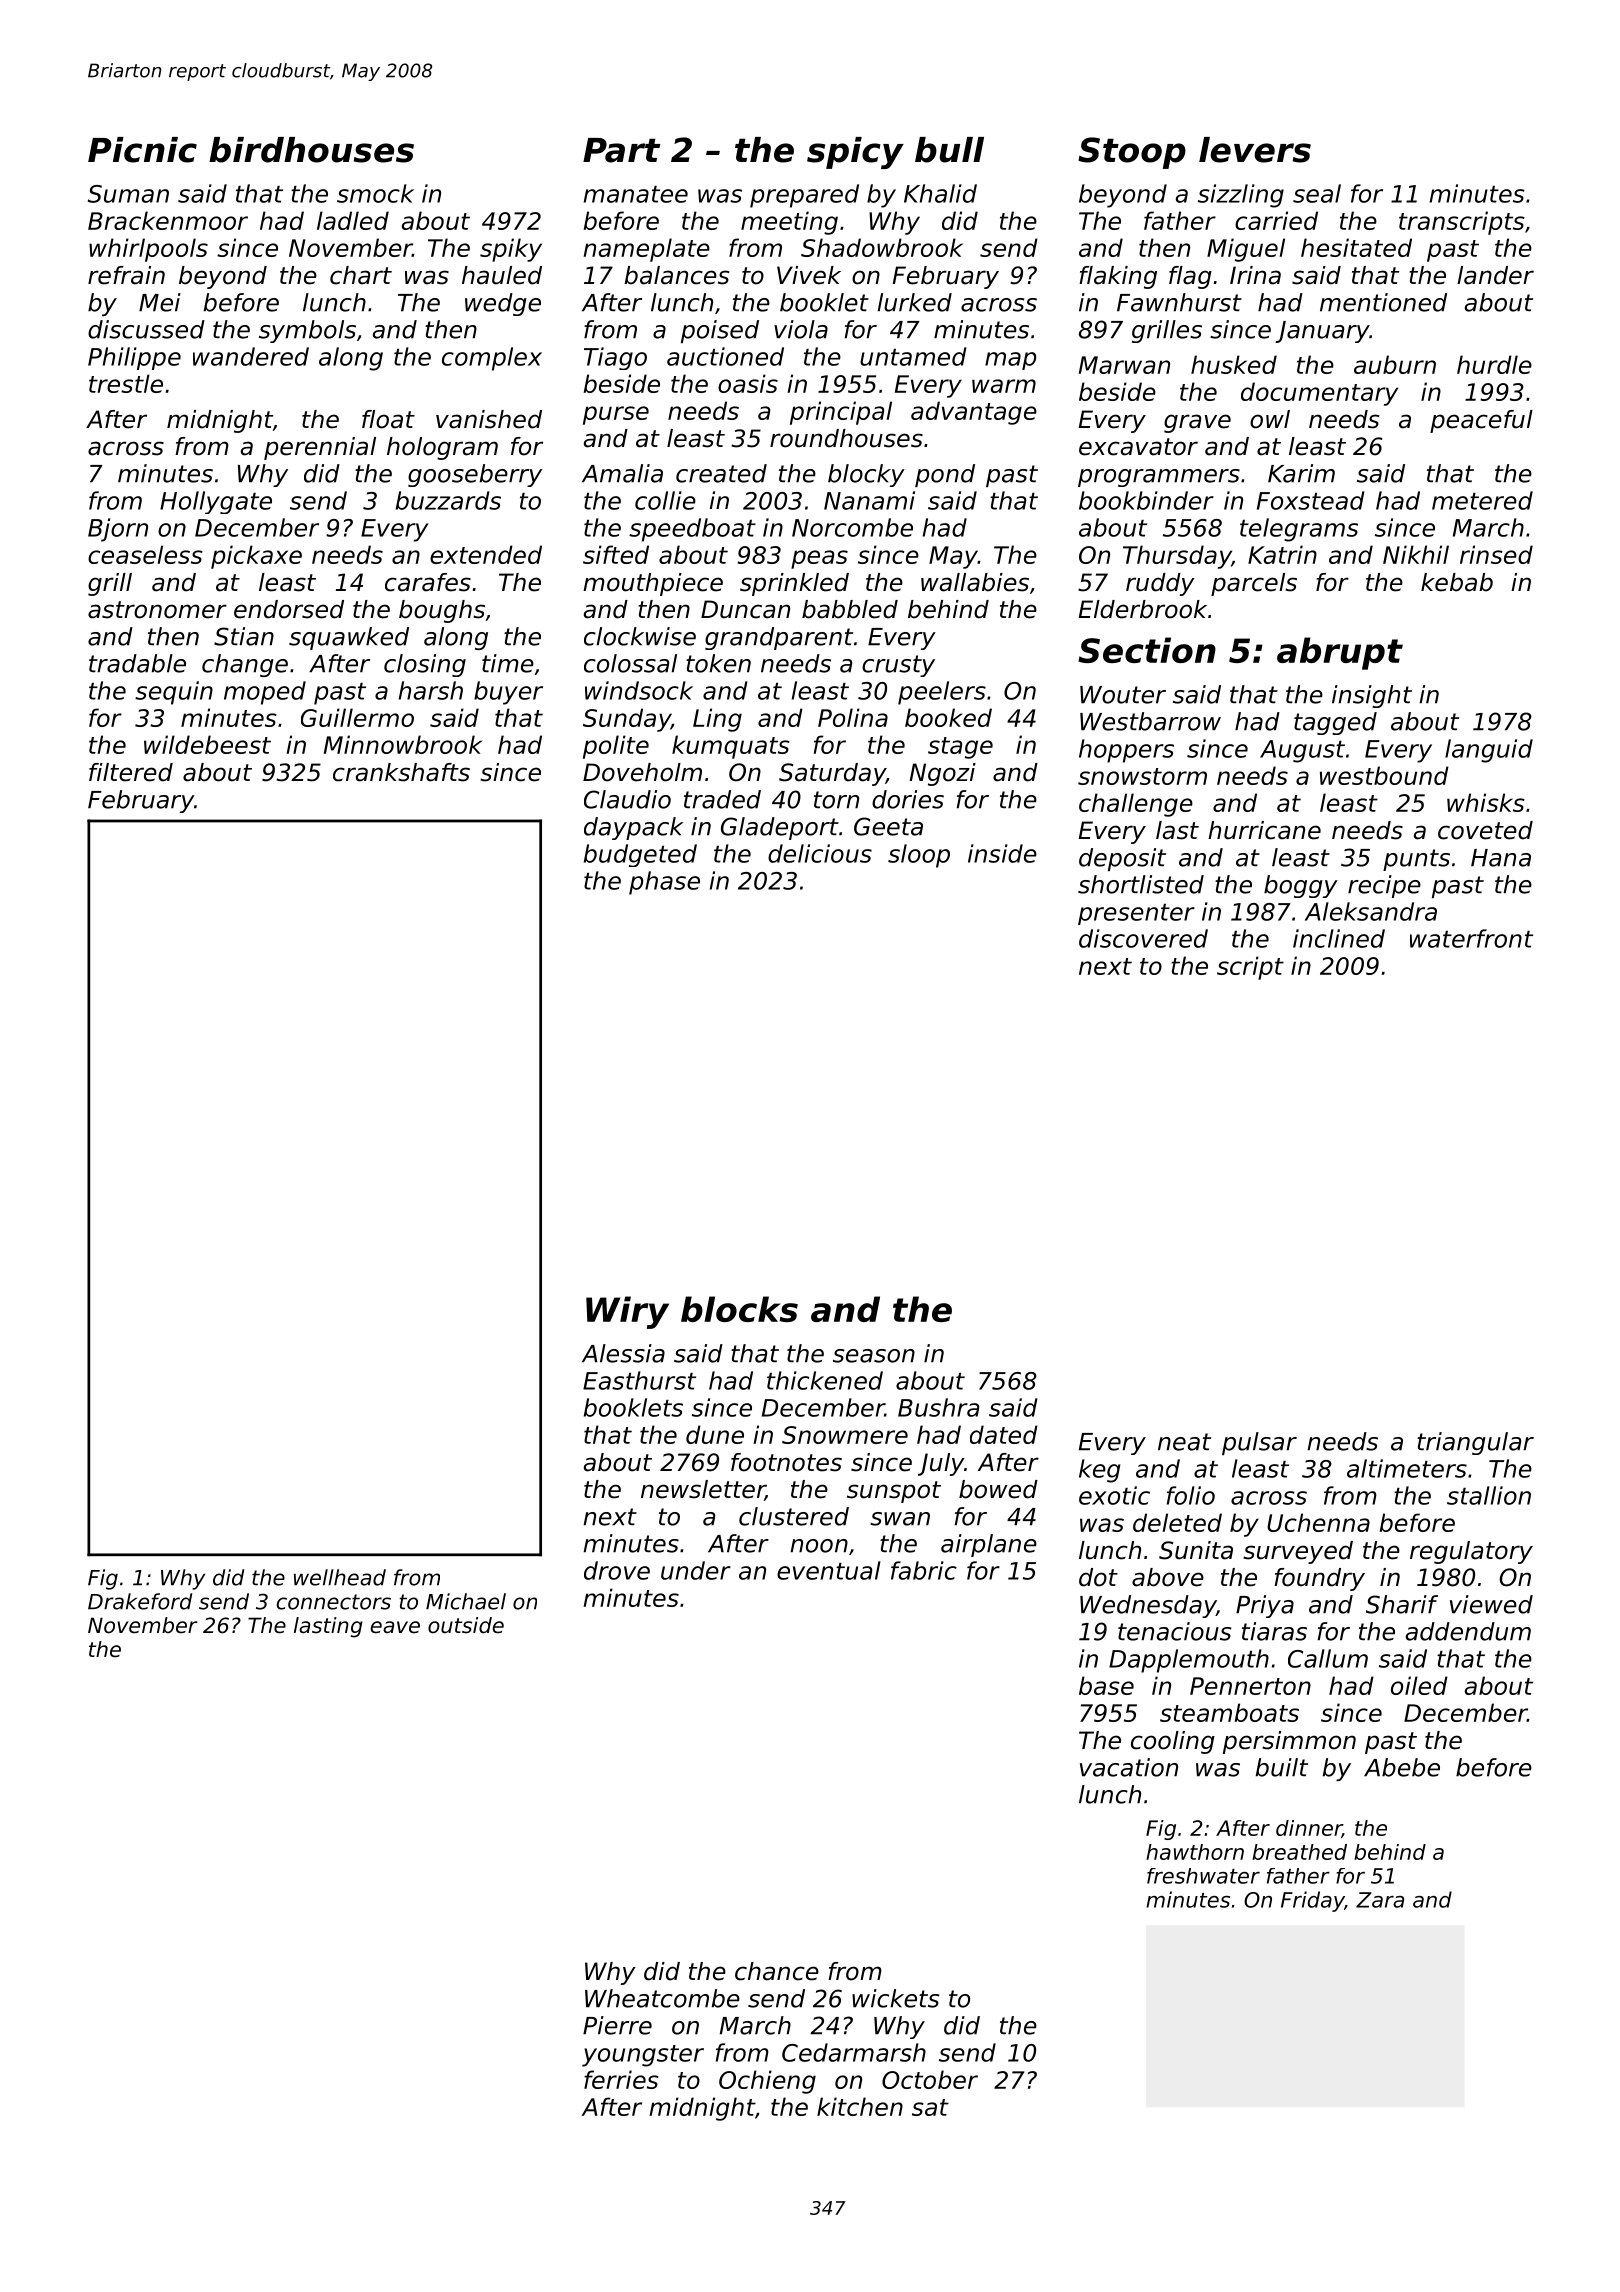  I want to click on eventual, so click(829, 1570).
